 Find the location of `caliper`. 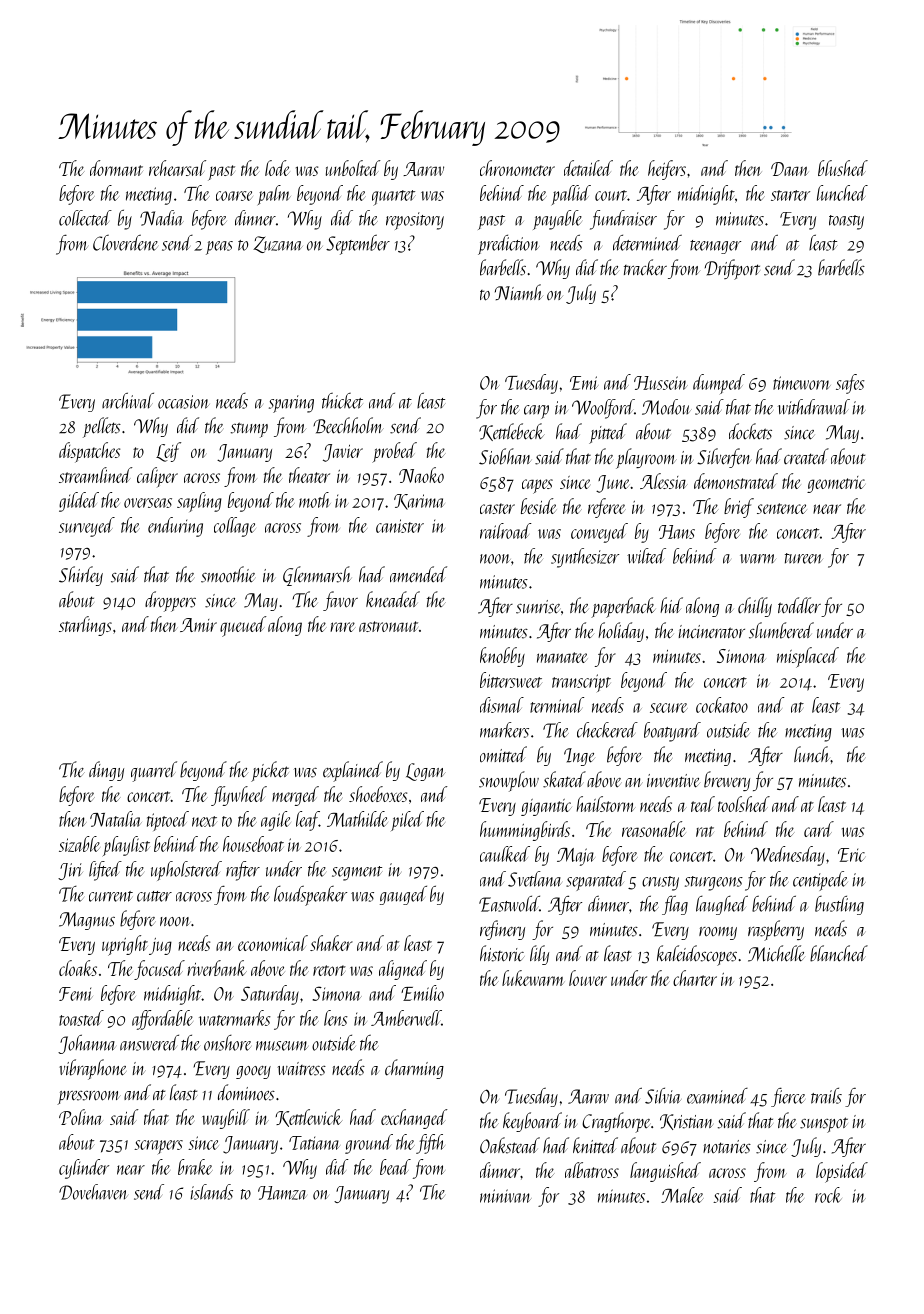

caliper is located at coordinates (157, 477).
